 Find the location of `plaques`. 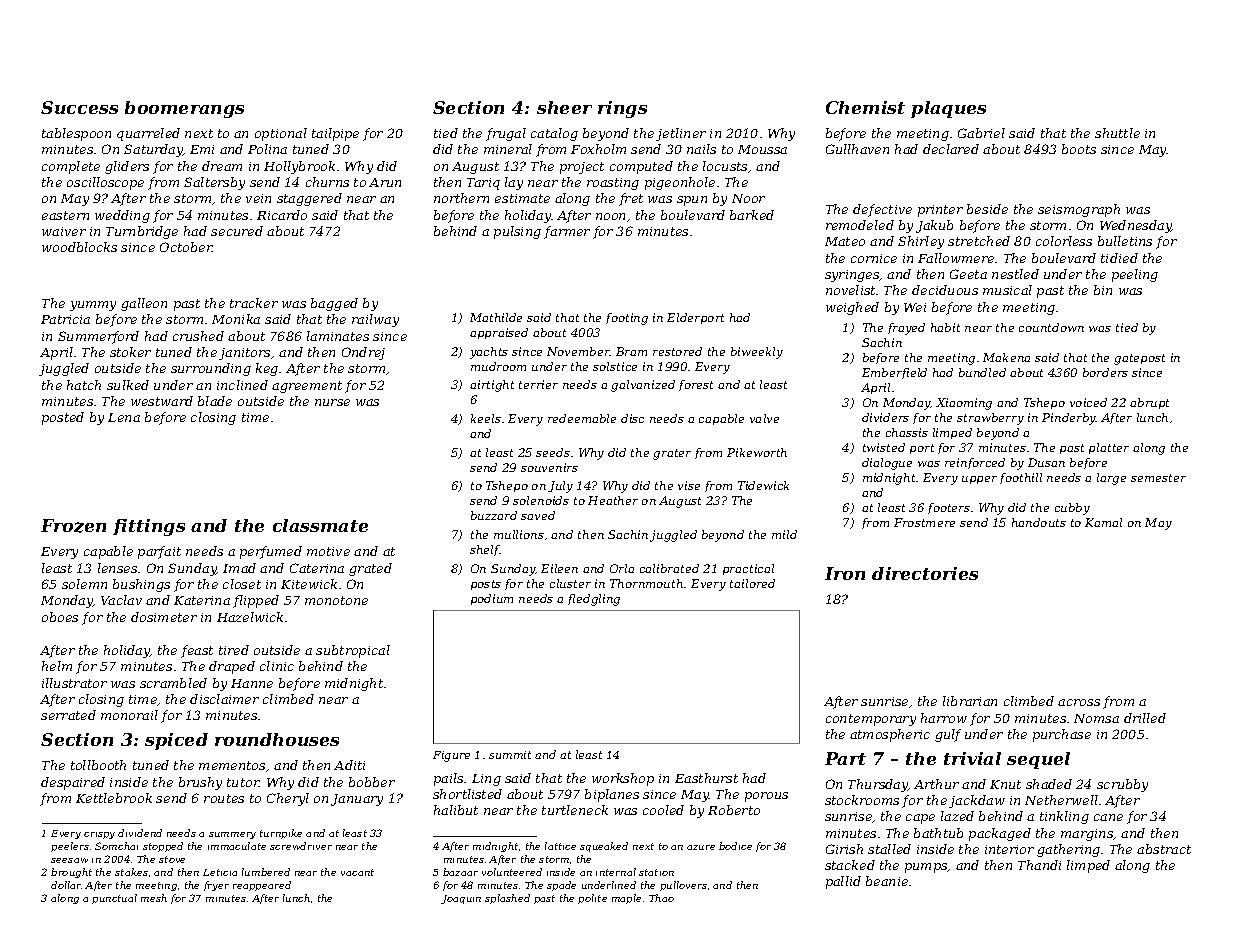

plaques is located at coordinates (948, 109).
